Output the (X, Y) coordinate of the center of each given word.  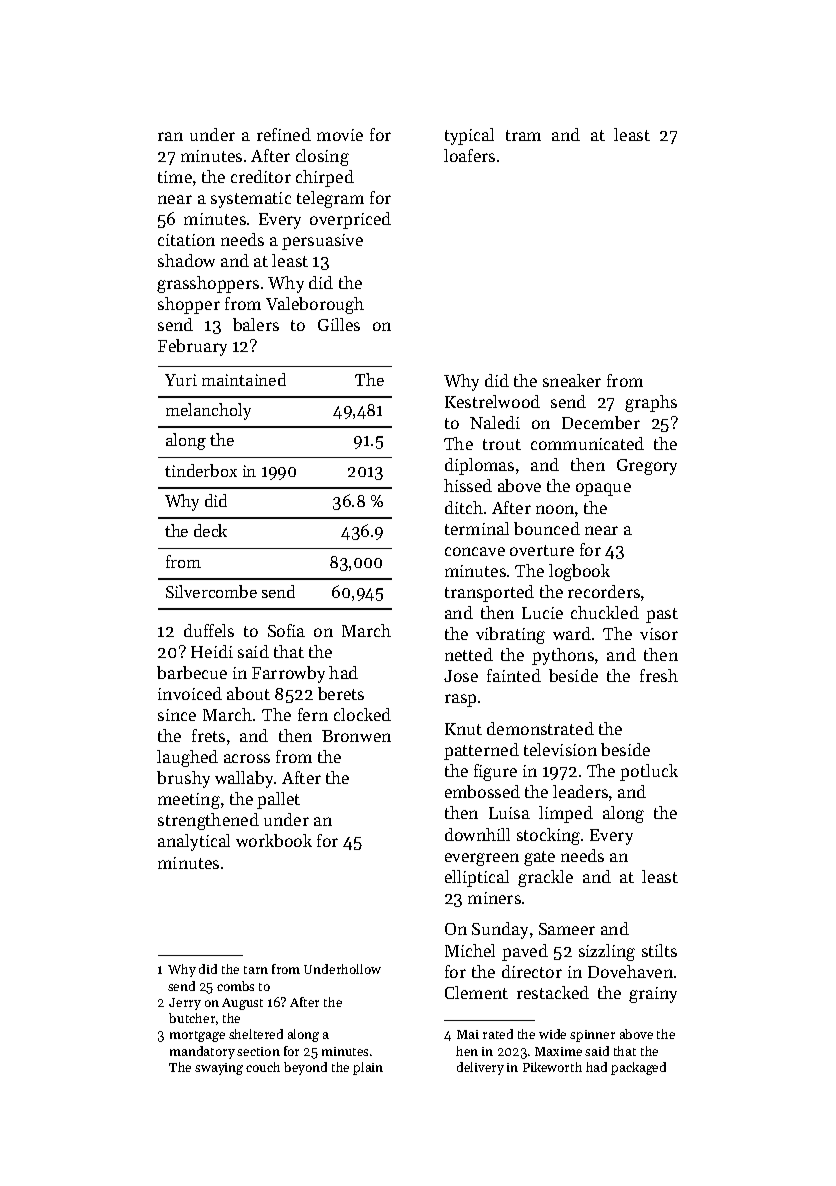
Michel (470, 950)
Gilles (339, 324)
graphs (651, 403)
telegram (330, 199)
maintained (244, 379)
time (175, 177)
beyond (305, 1068)
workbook (274, 840)
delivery (480, 1068)
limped (566, 814)
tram (523, 135)
